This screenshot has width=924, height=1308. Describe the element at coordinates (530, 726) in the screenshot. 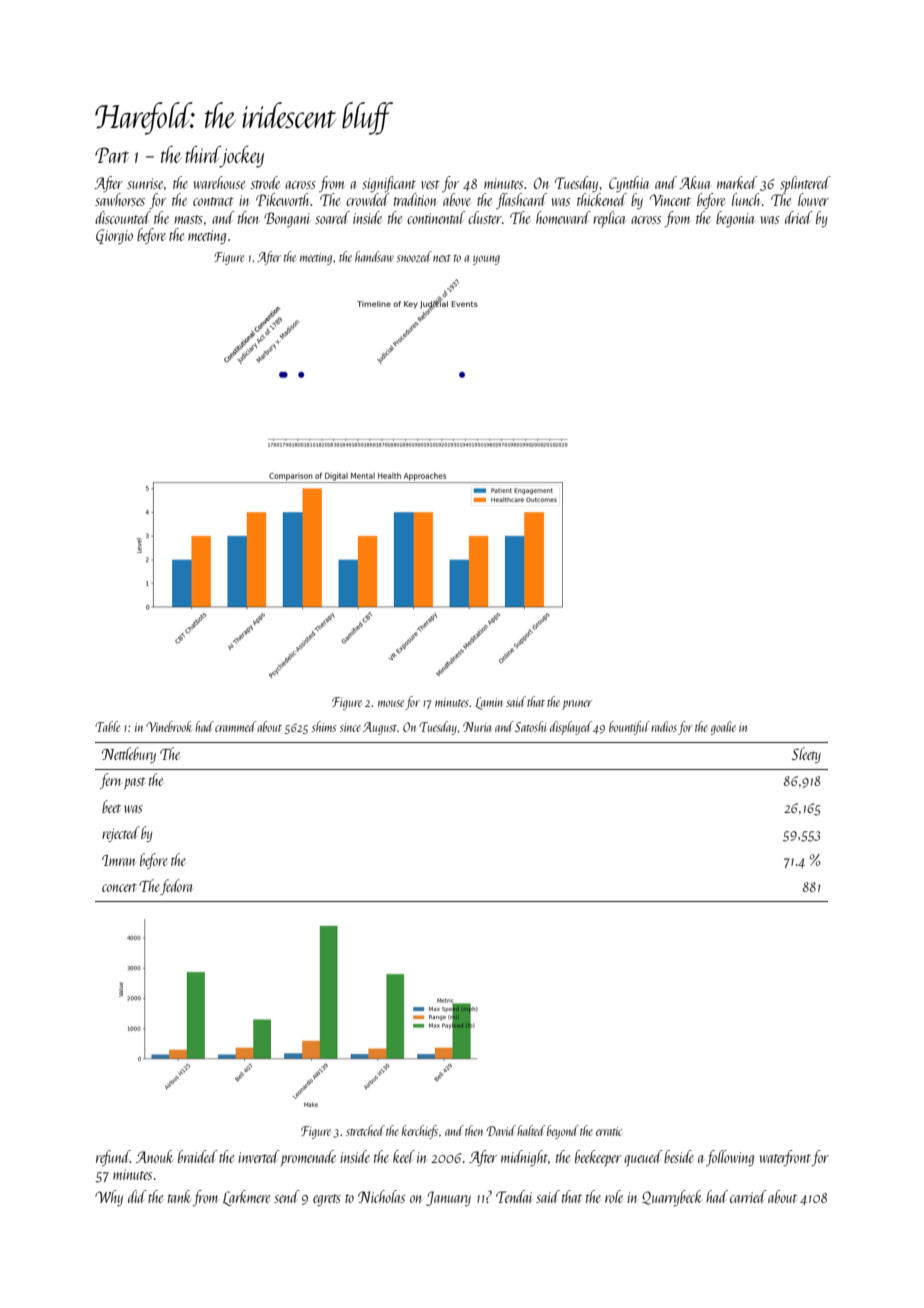

I see `Satoshi` at that location.
